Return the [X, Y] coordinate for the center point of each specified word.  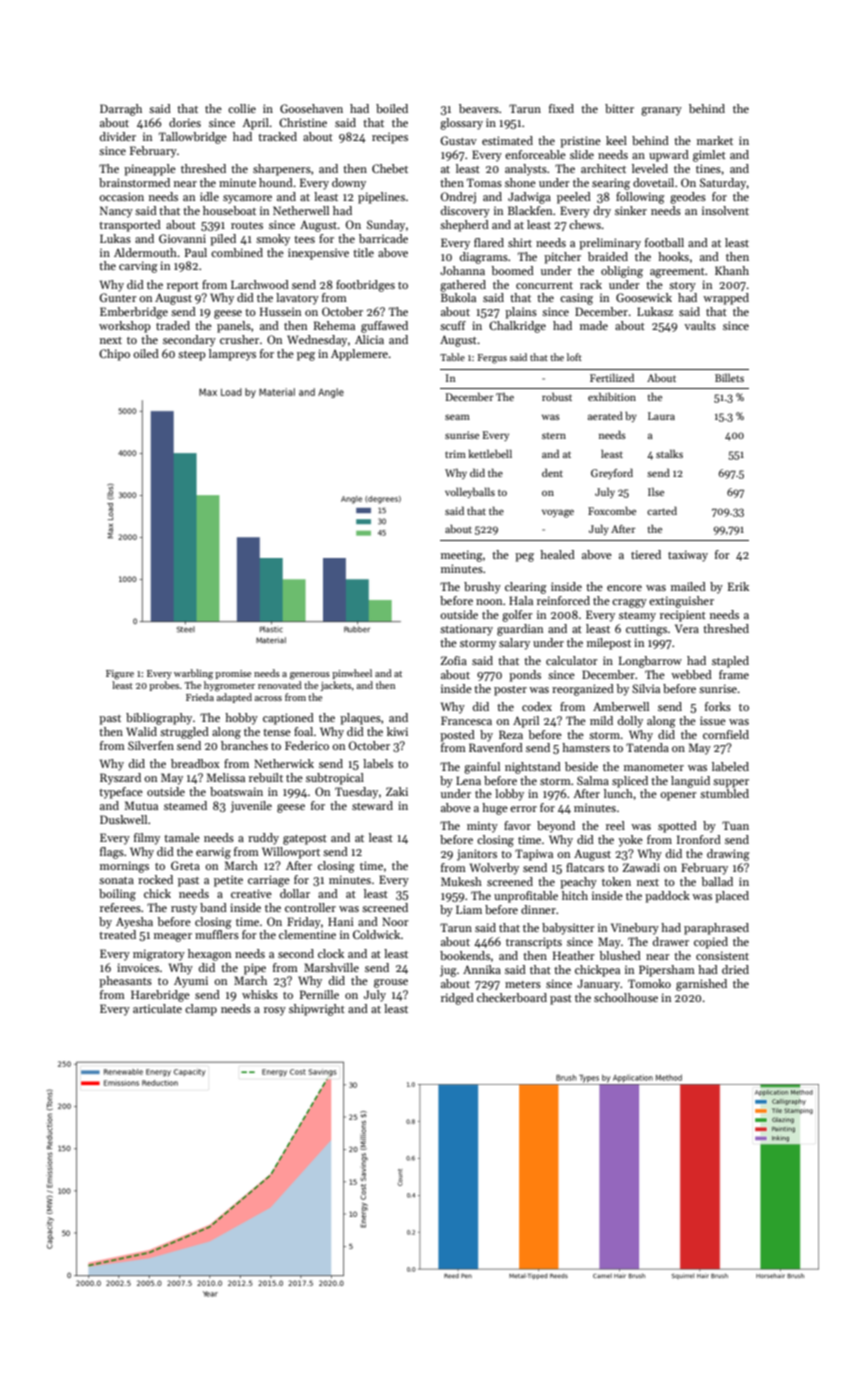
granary [661, 111]
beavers [479, 108]
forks [718, 706]
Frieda [200, 697]
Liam [469, 909]
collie [242, 108]
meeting [461, 556]
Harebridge [160, 996]
